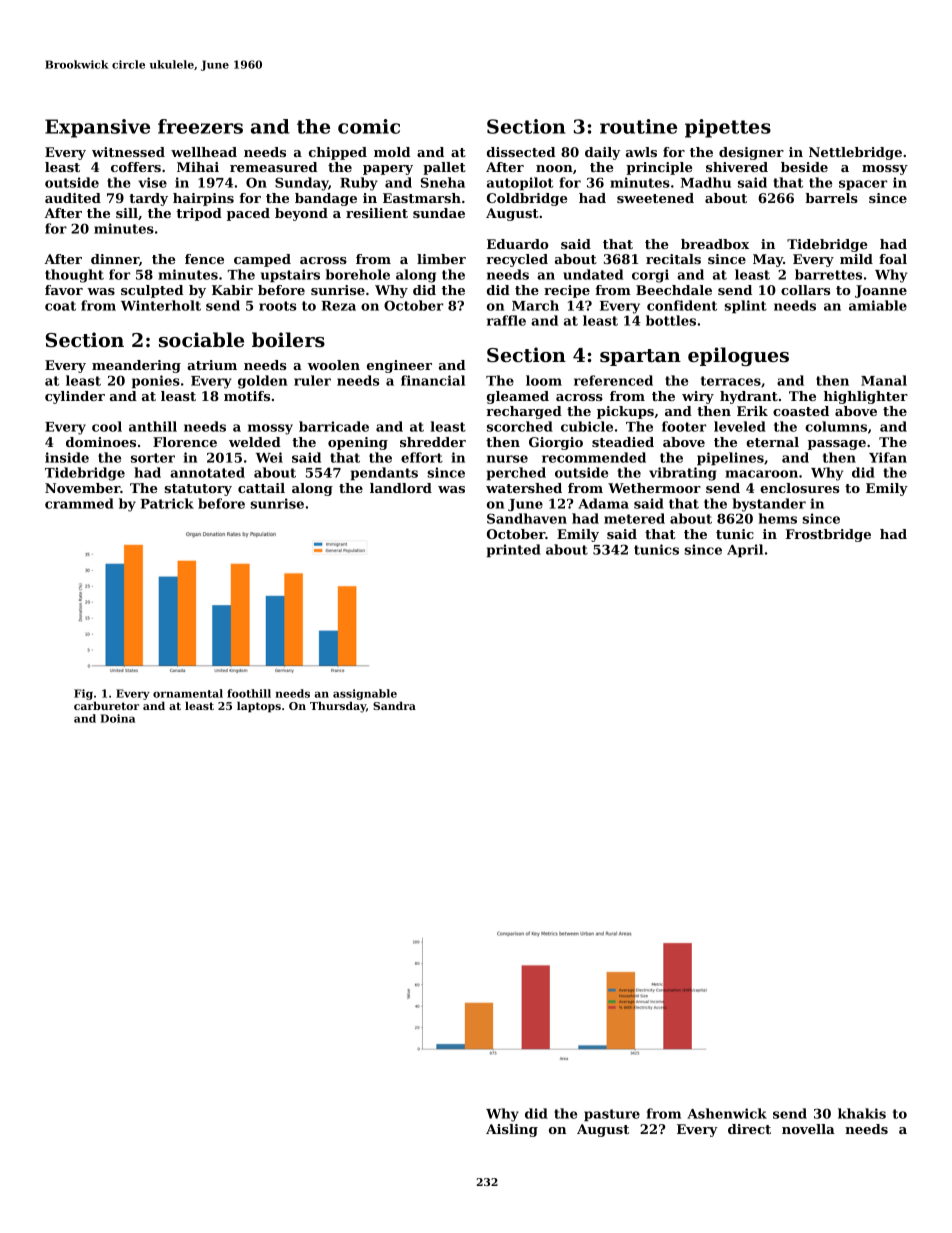 This document has height=1233, width=952. What do you see at coordinates (514, 551) in the document?
I see `printed` at bounding box center [514, 551].
